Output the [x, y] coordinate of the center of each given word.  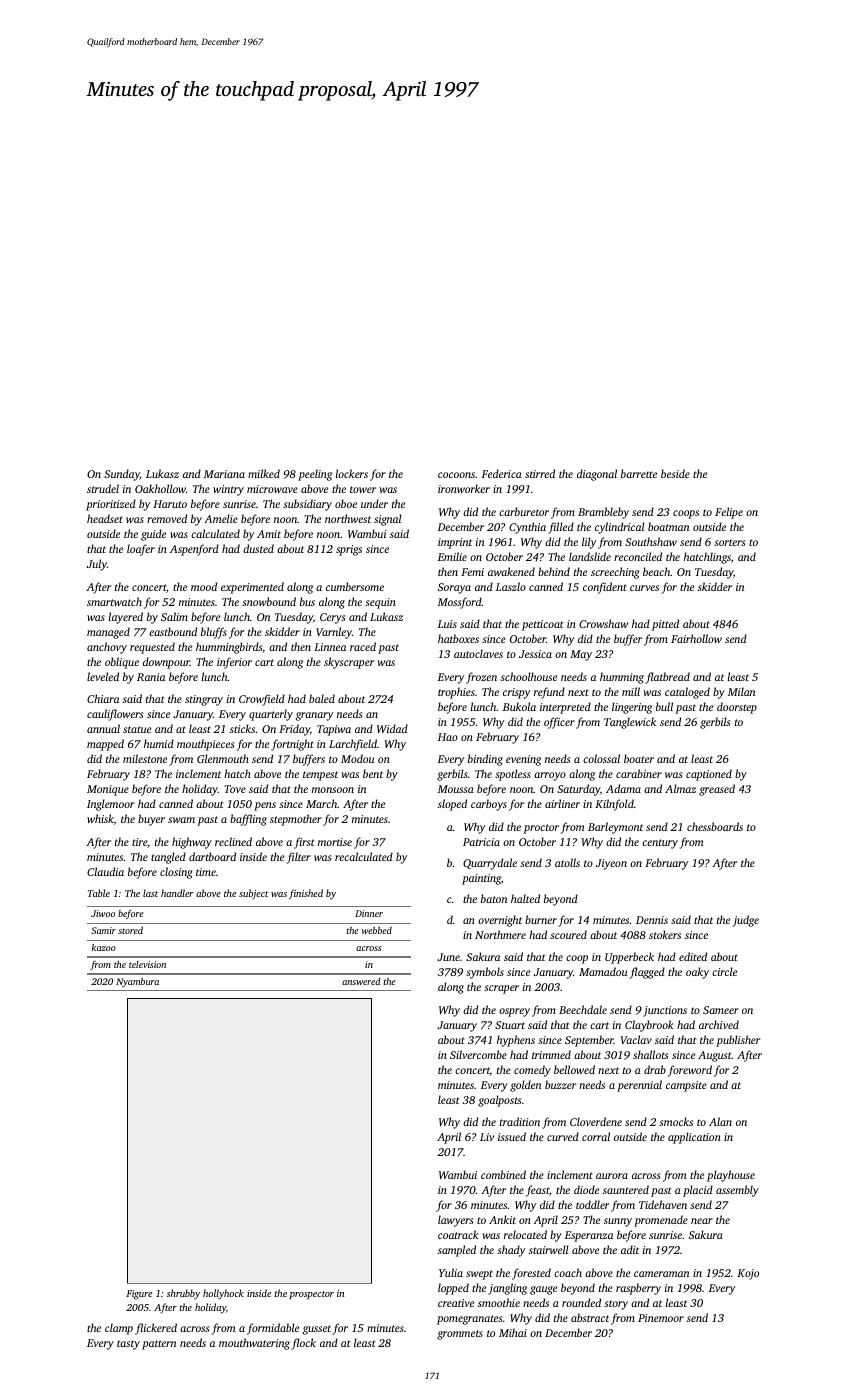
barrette [639, 473]
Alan [720, 1121]
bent [373, 773]
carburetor [524, 511]
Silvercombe [478, 1054]
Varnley [334, 633]
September [589, 1041]
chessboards [715, 826]
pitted [665, 625]
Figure [139, 1295]
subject [254, 894]
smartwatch [114, 601]
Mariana [224, 474]
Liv [487, 1137]
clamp [119, 1329]
